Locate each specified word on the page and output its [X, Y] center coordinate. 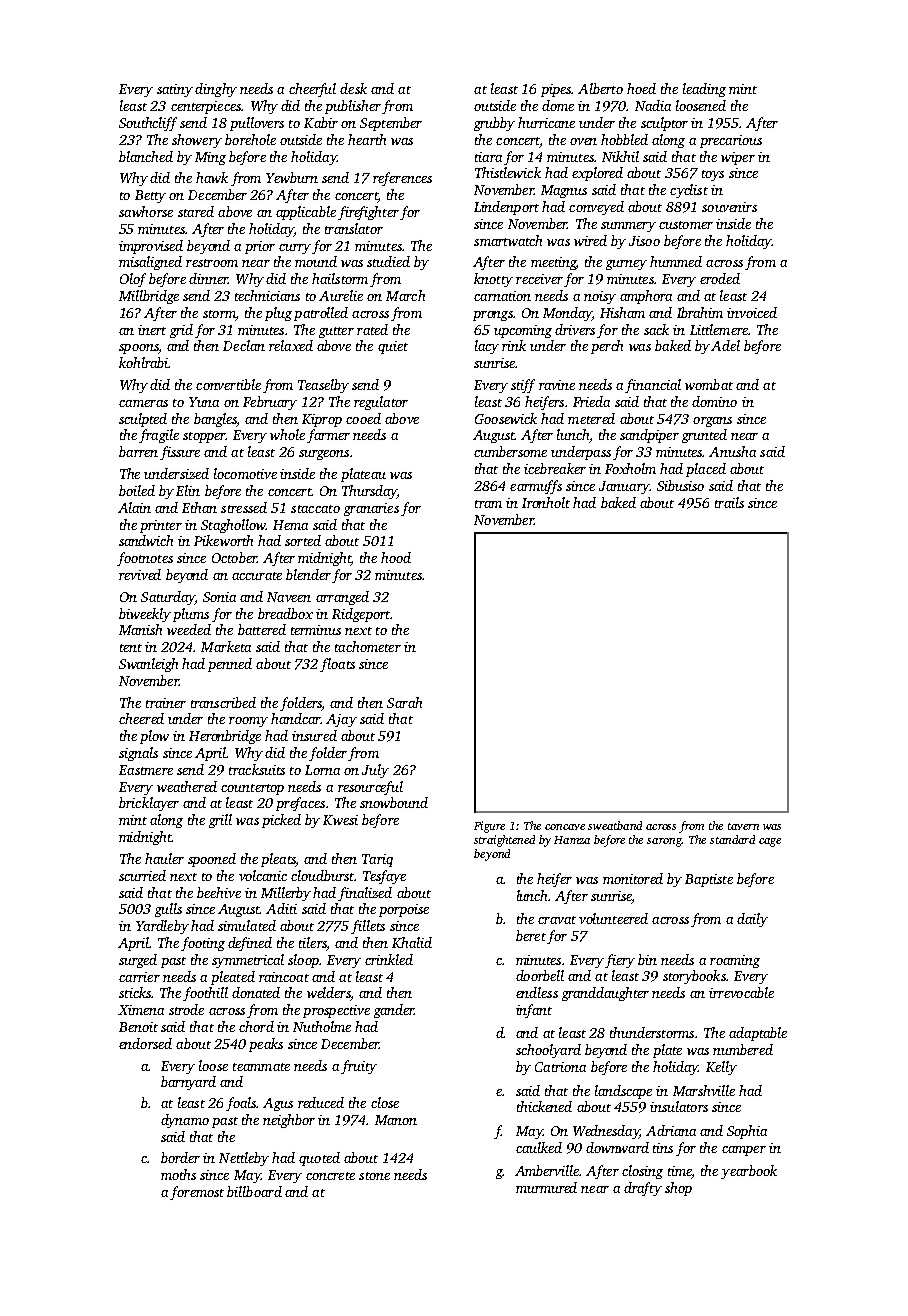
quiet [393, 347]
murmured [546, 1187]
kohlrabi [143, 362]
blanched [146, 156]
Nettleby [244, 1159]
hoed [641, 88]
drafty [643, 1189]
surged [138, 961]
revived [140, 574]
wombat [709, 384]
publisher [353, 107]
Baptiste [709, 880]
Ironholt [546, 502]
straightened [504, 841]
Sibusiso [680, 485]
